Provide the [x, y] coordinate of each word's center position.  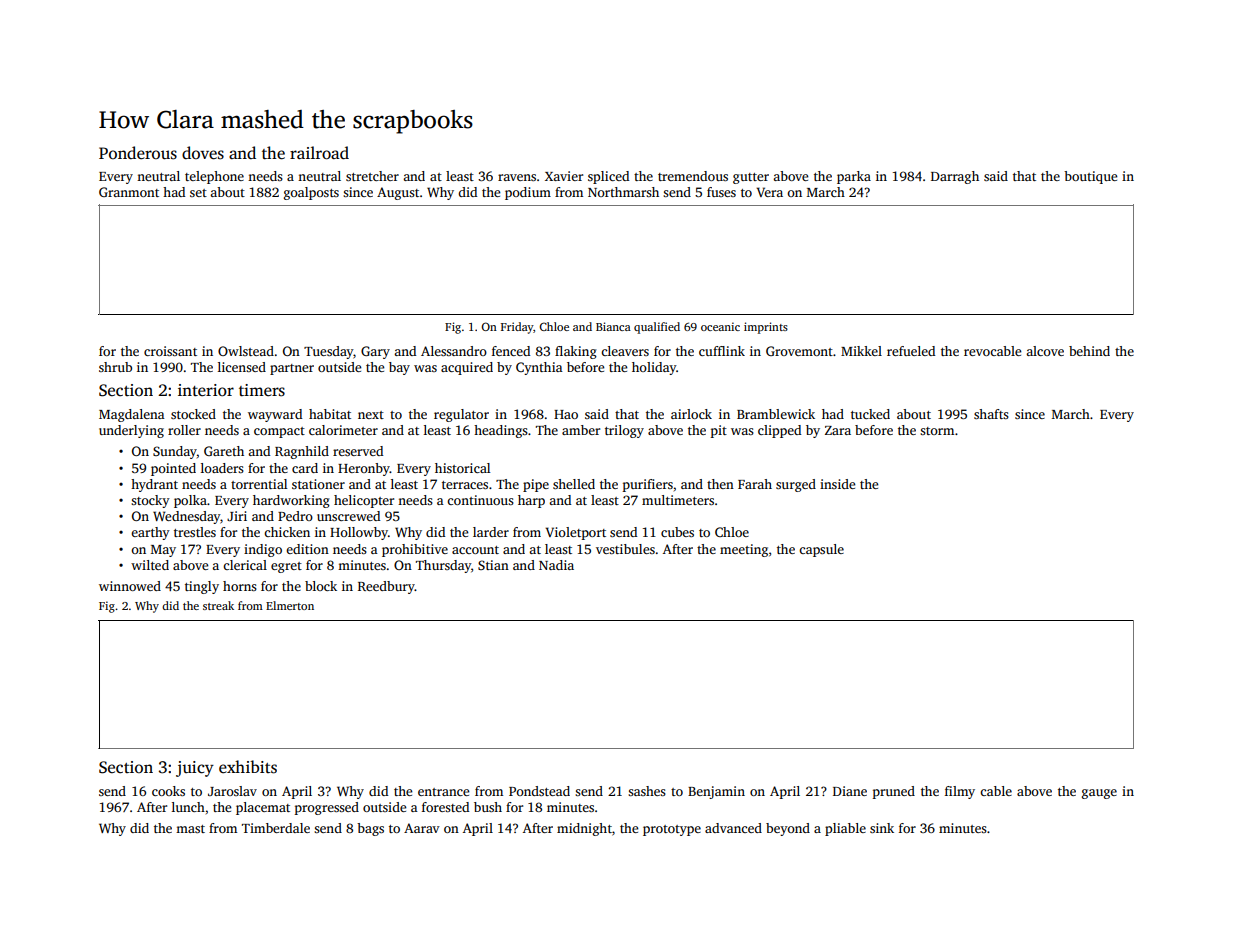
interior [206, 390]
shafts [991, 414]
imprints [766, 328]
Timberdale [276, 828]
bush [488, 807]
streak [218, 605]
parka [854, 177]
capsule [821, 550]
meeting [744, 550]
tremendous [693, 176]
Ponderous [138, 153]
